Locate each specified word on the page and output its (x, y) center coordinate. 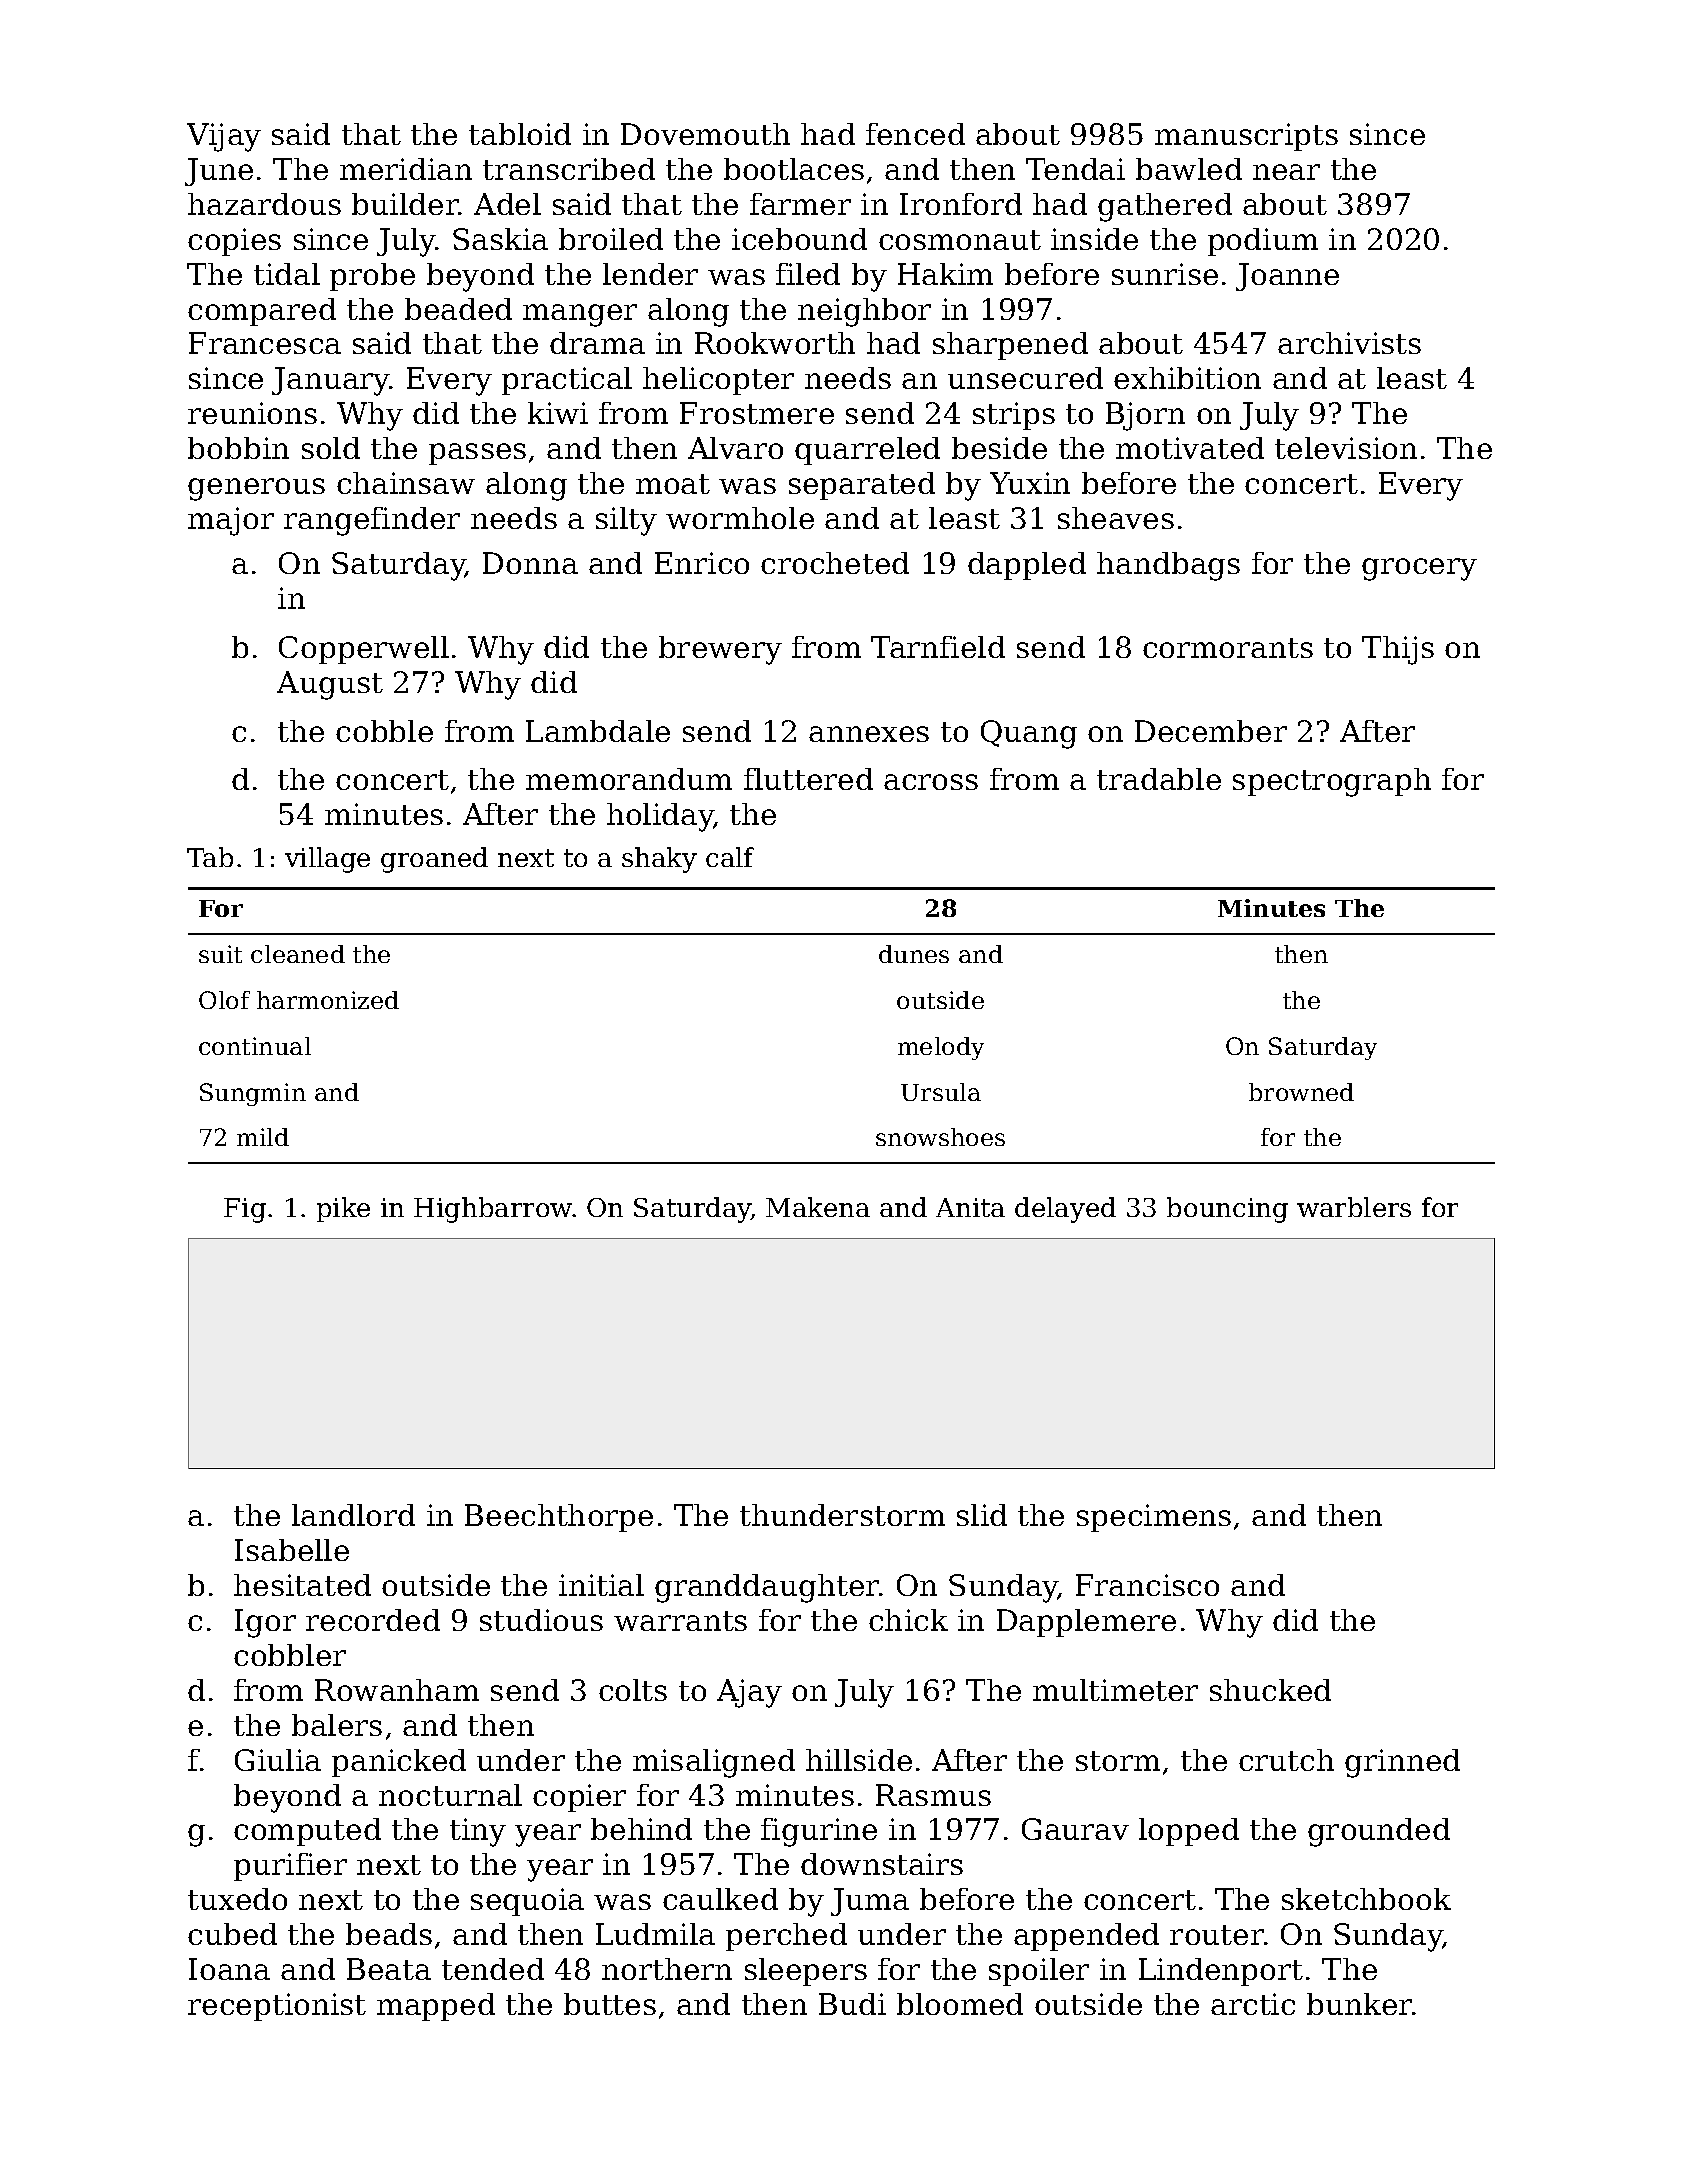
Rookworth (775, 343)
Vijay (224, 137)
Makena (818, 1207)
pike (343, 1209)
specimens (1154, 1518)
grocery (1419, 569)
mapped (436, 2007)
